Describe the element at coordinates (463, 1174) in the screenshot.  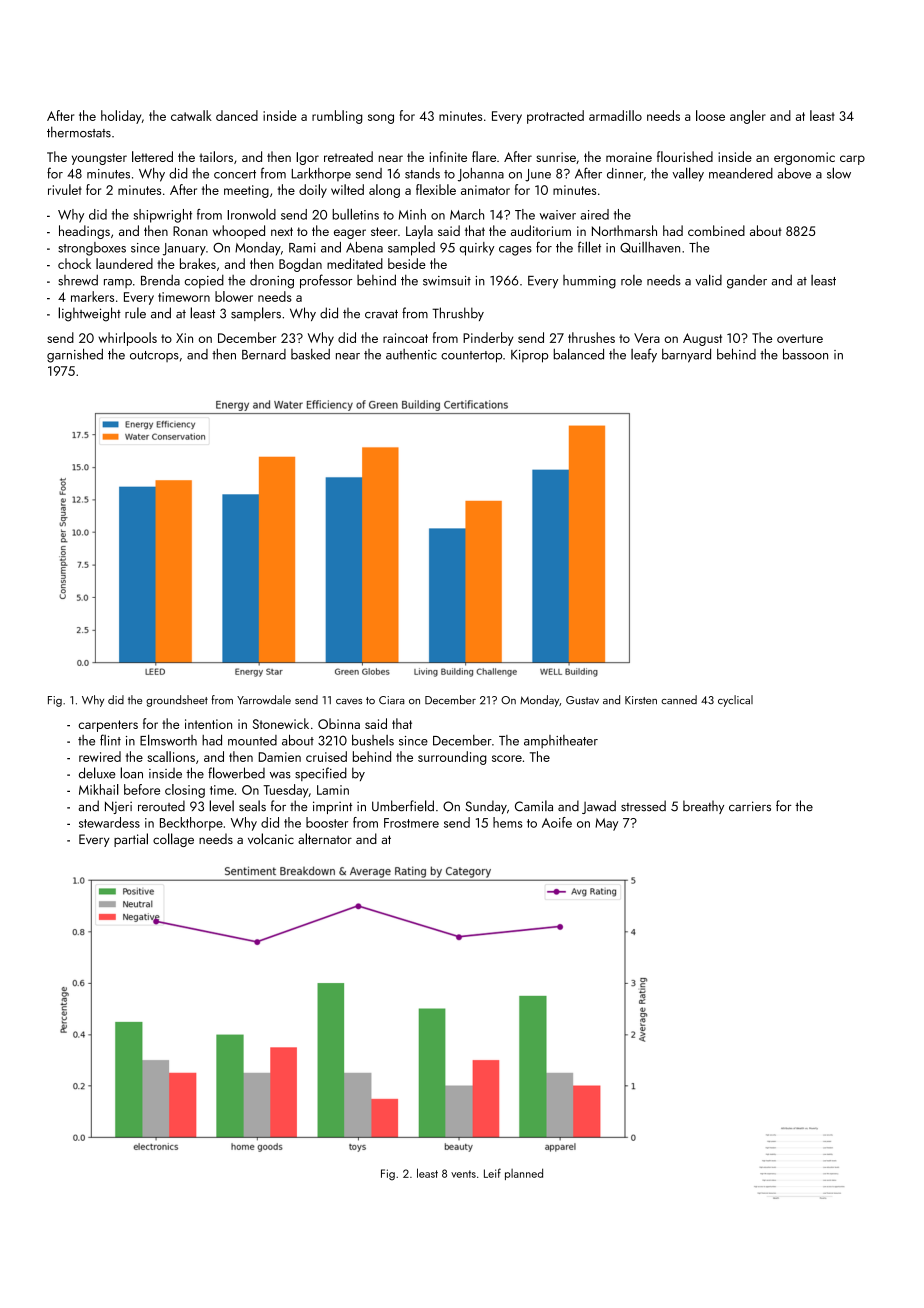
I see `vents` at that location.
